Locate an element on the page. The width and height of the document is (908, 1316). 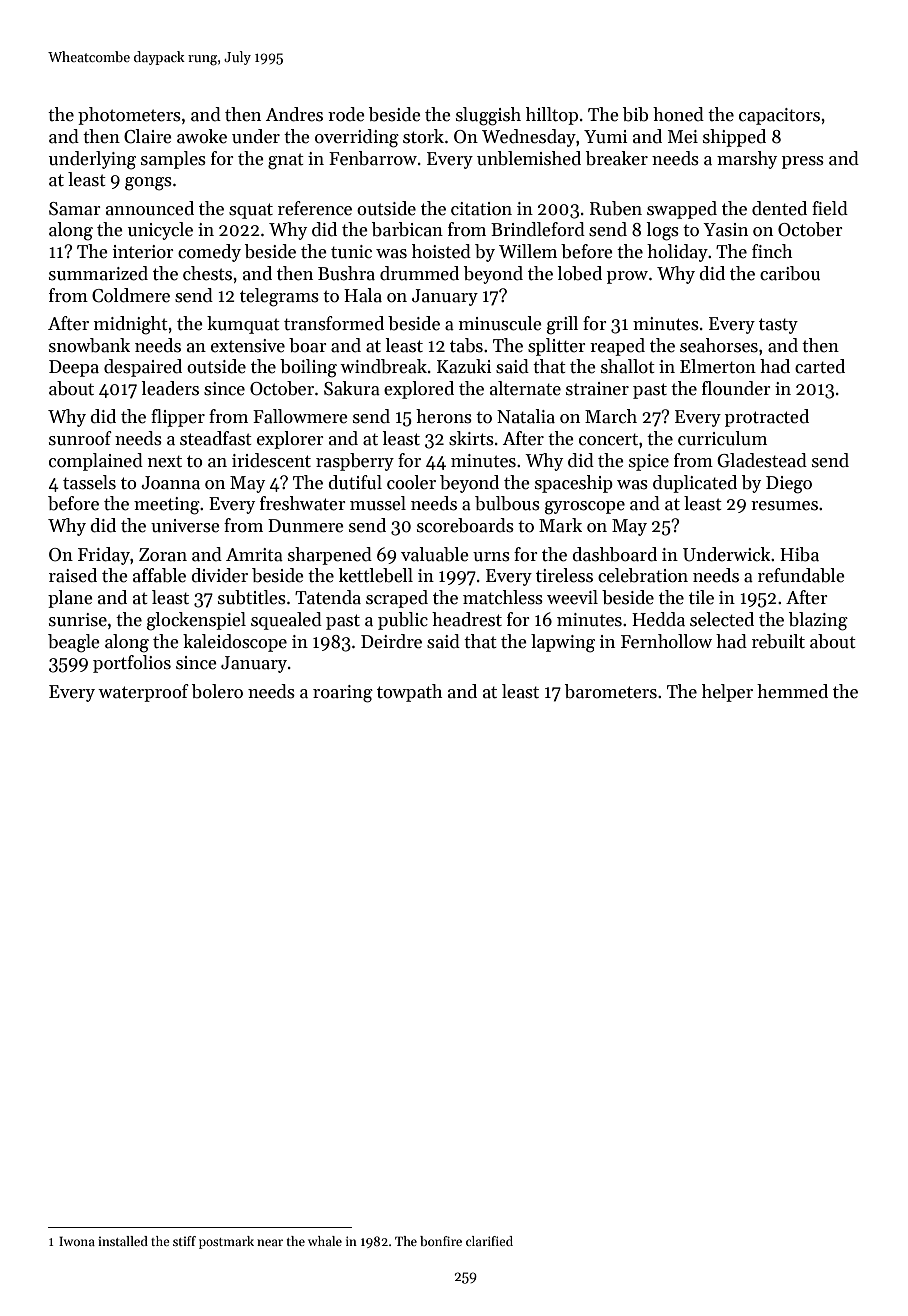
near is located at coordinates (270, 1242).
